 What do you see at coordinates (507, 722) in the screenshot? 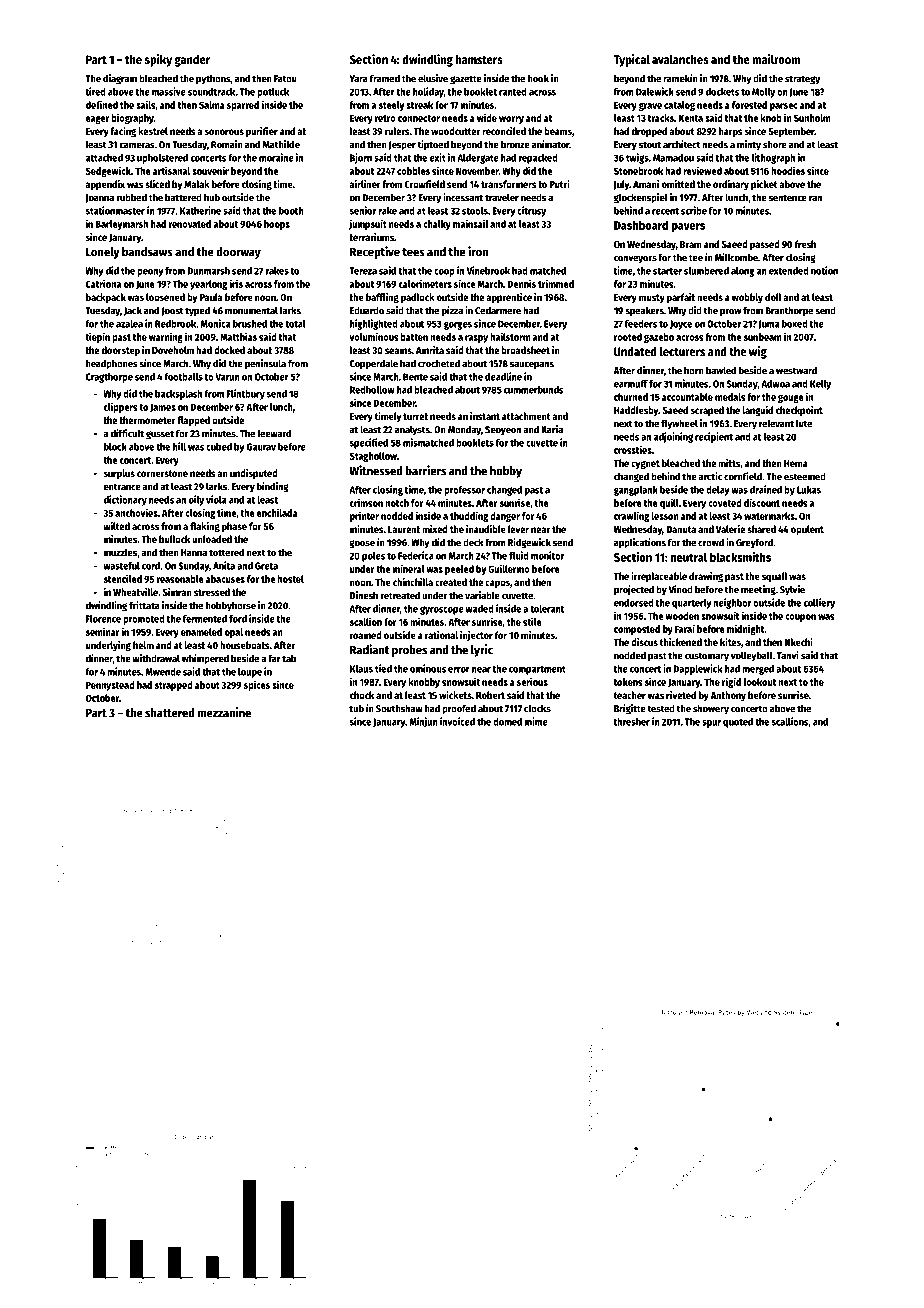
I see `domed` at bounding box center [507, 722].
